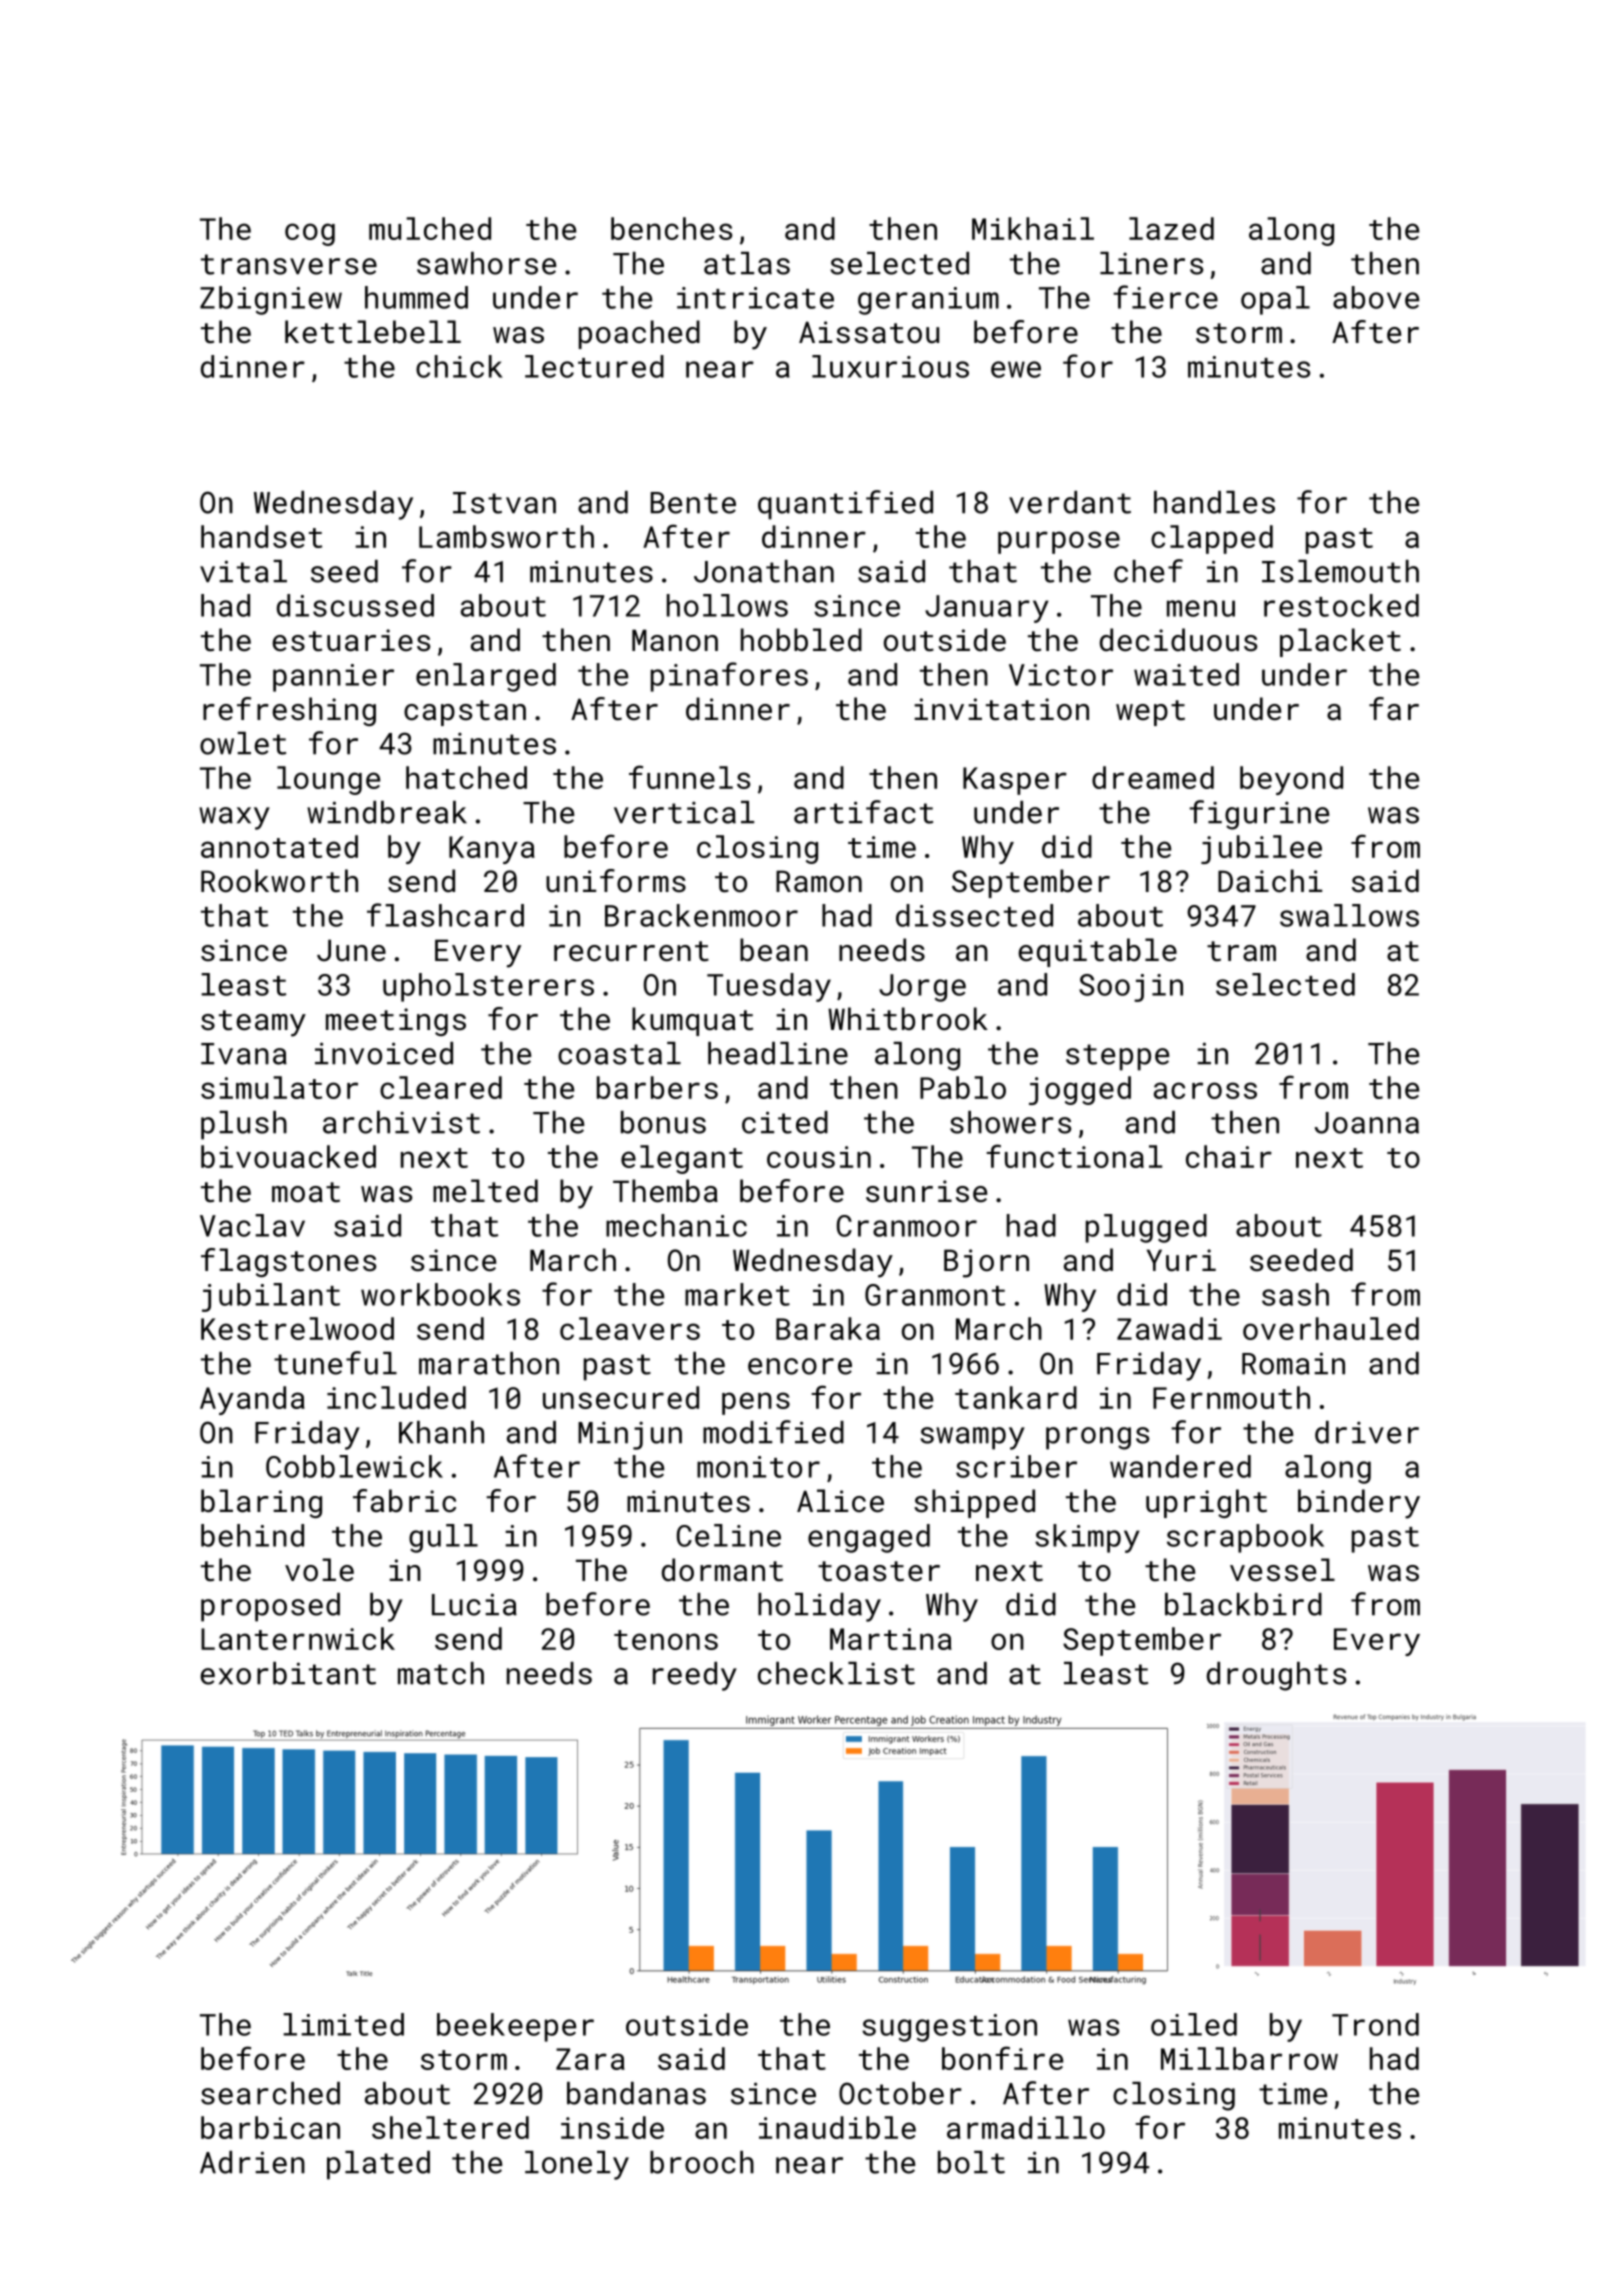 Image resolution: width=1620 pixels, height=2292 pixels. I want to click on bean, so click(774, 950).
